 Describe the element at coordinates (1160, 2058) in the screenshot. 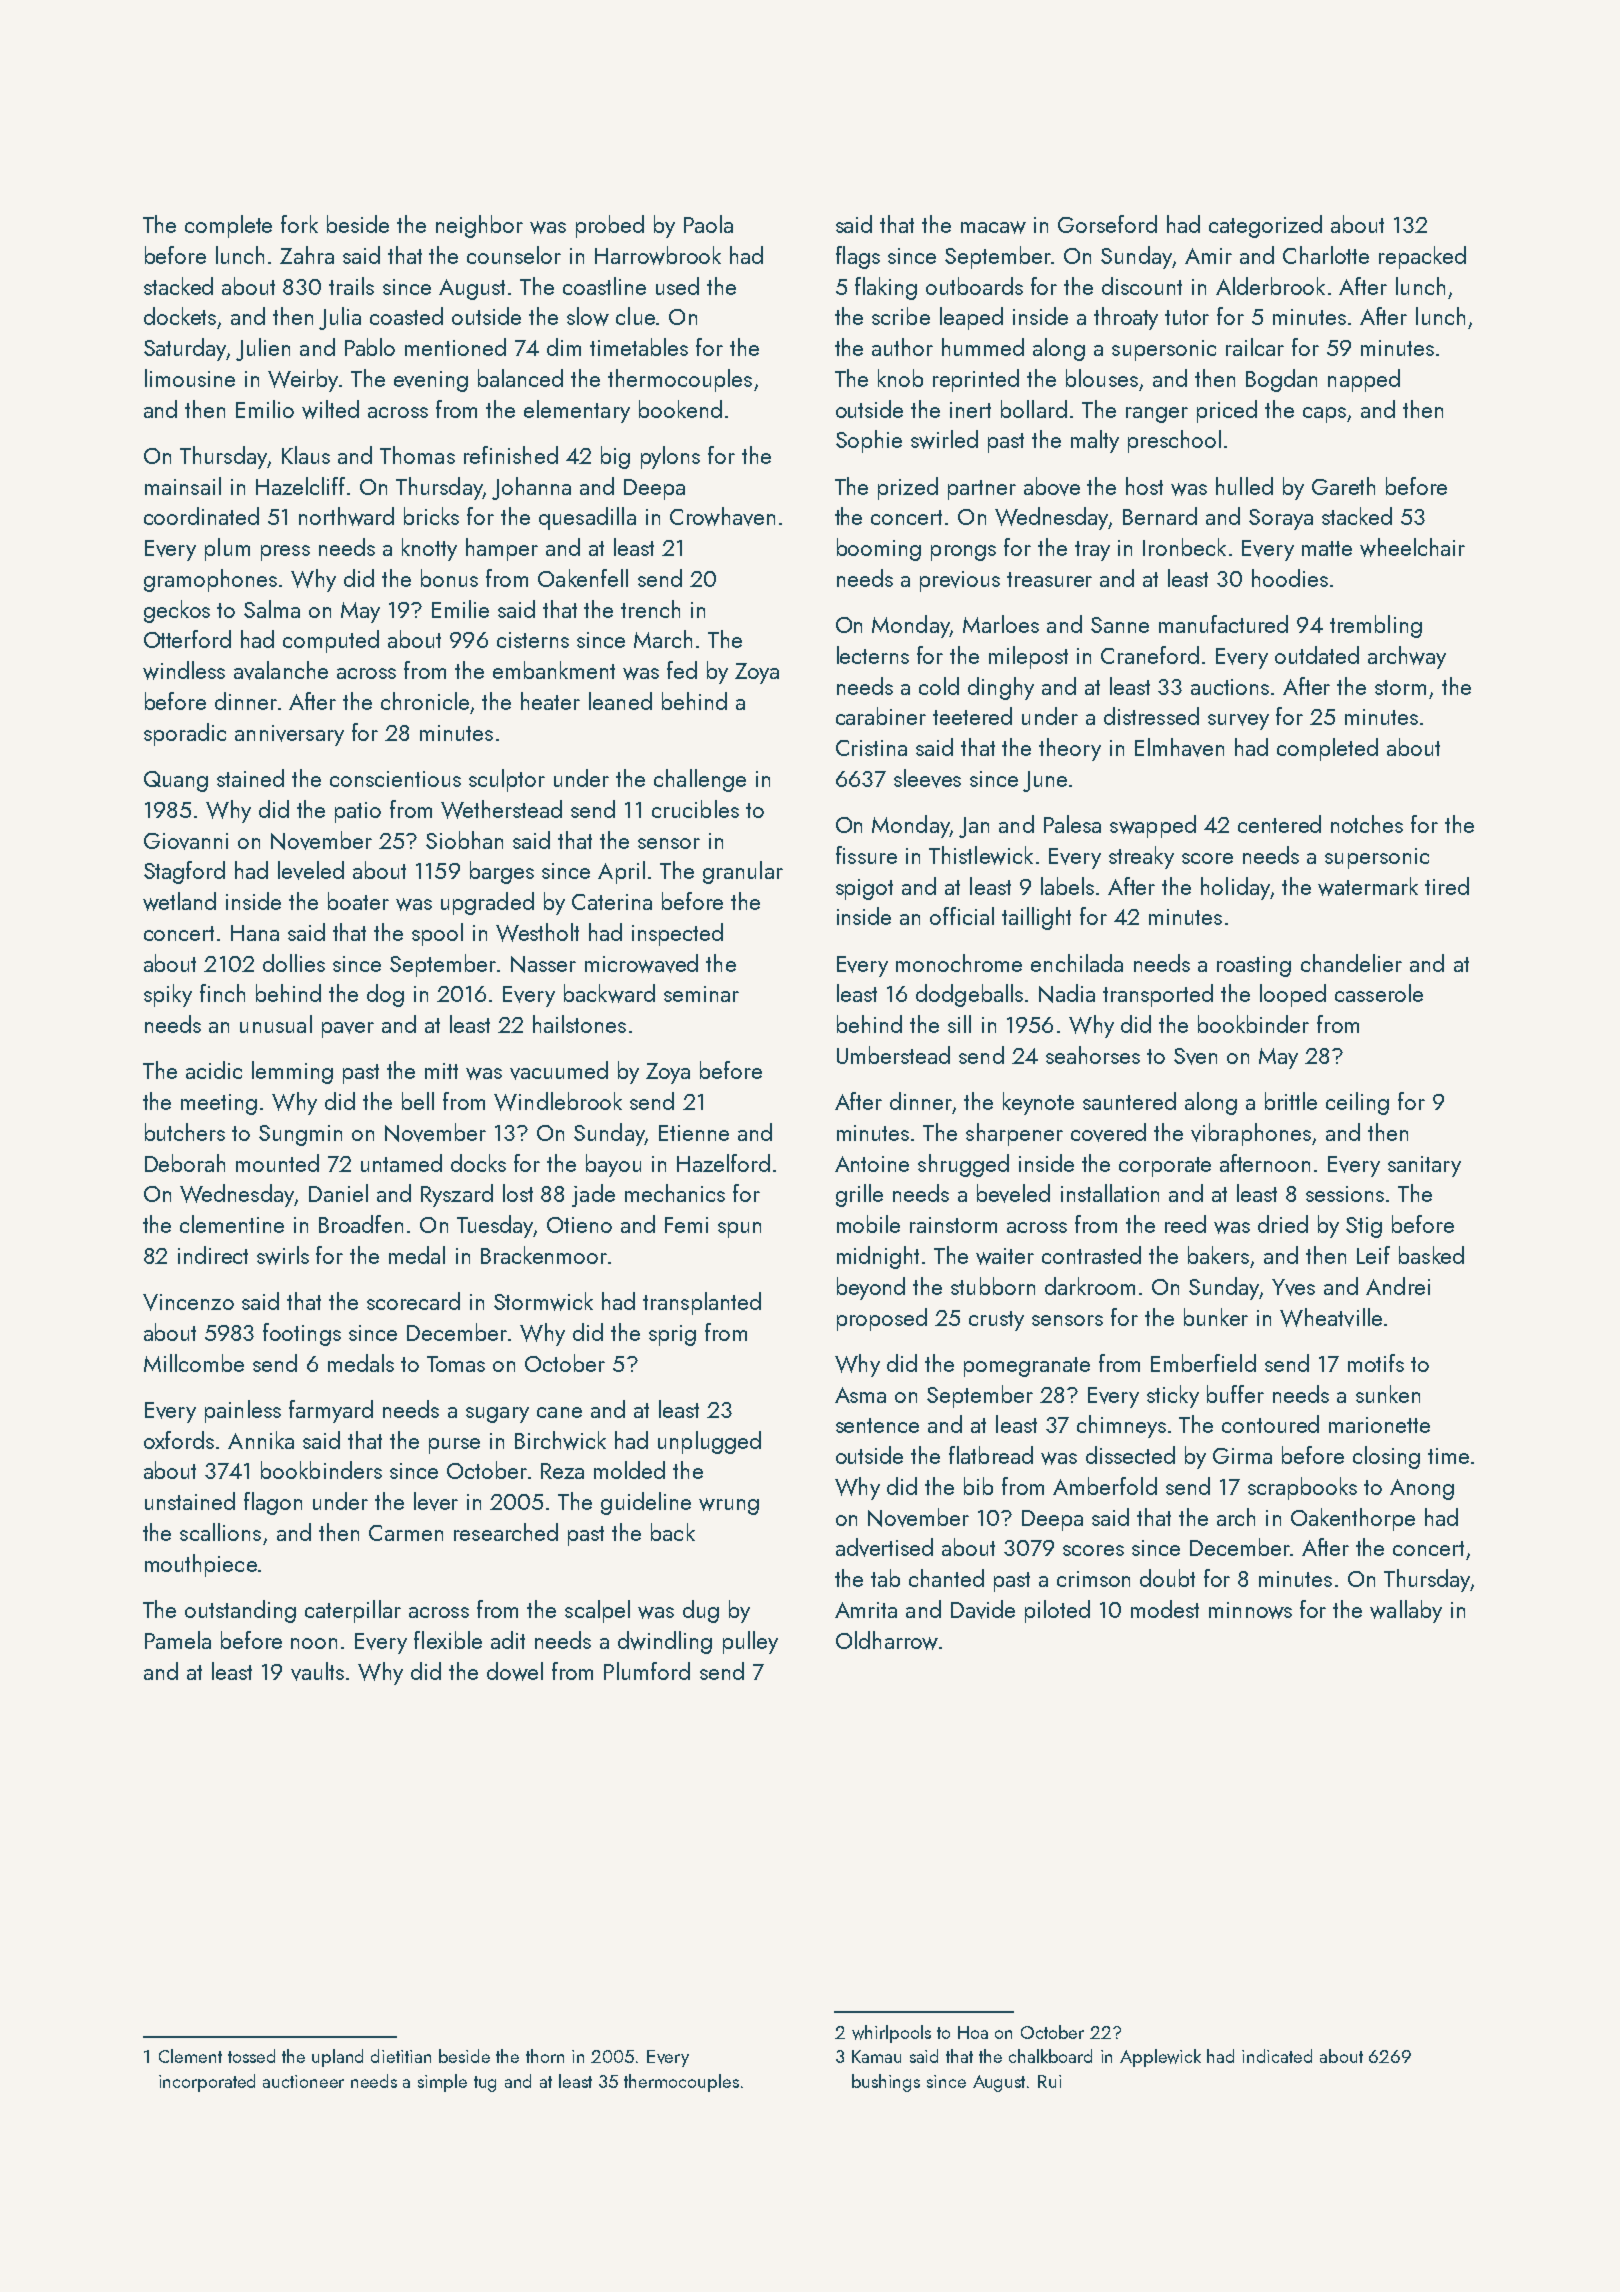

I see `Applewick` at that location.
